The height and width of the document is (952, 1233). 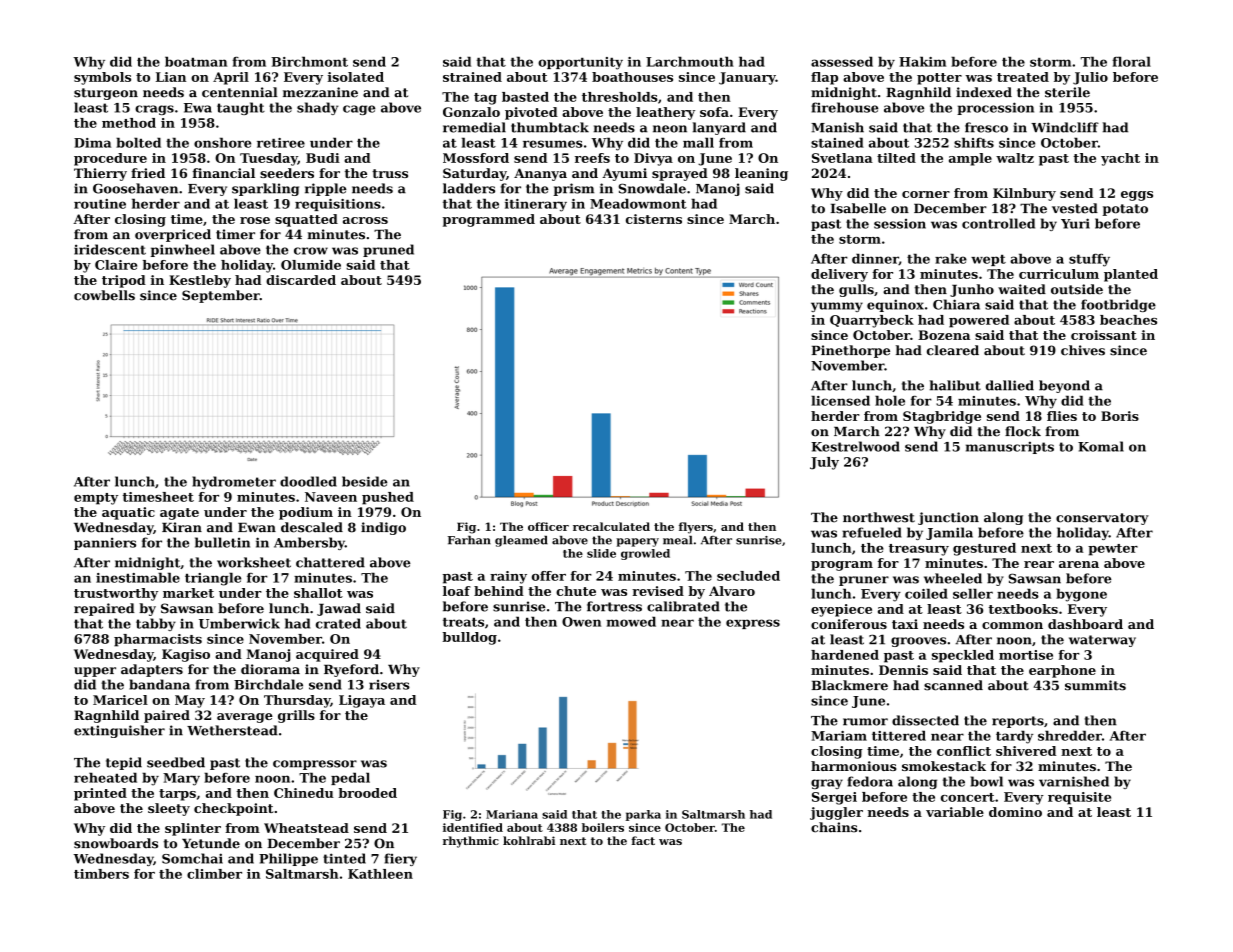 I want to click on opportunity, so click(x=580, y=63).
